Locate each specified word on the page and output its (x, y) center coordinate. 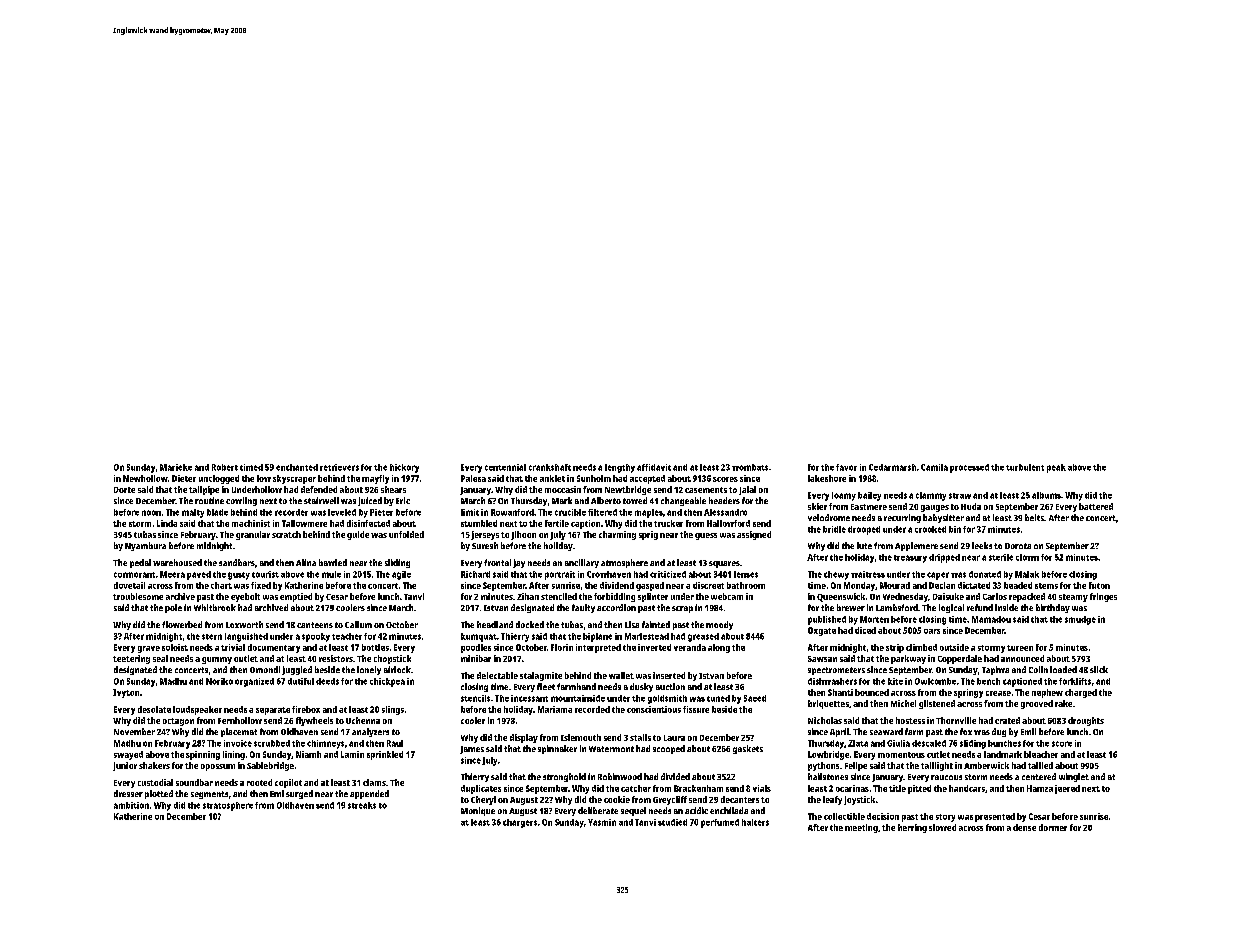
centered (1039, 776)
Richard (475, 574)
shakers (154, 765)
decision (883, 816)
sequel (633, 811)
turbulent (1025, 467)
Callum (358, 624)
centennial (505, 467)
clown (1027, 557)
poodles (476, 648)
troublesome (138, 596)
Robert (225, 467)
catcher (636, 788)
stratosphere (228, 806)
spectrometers (836, 671)
